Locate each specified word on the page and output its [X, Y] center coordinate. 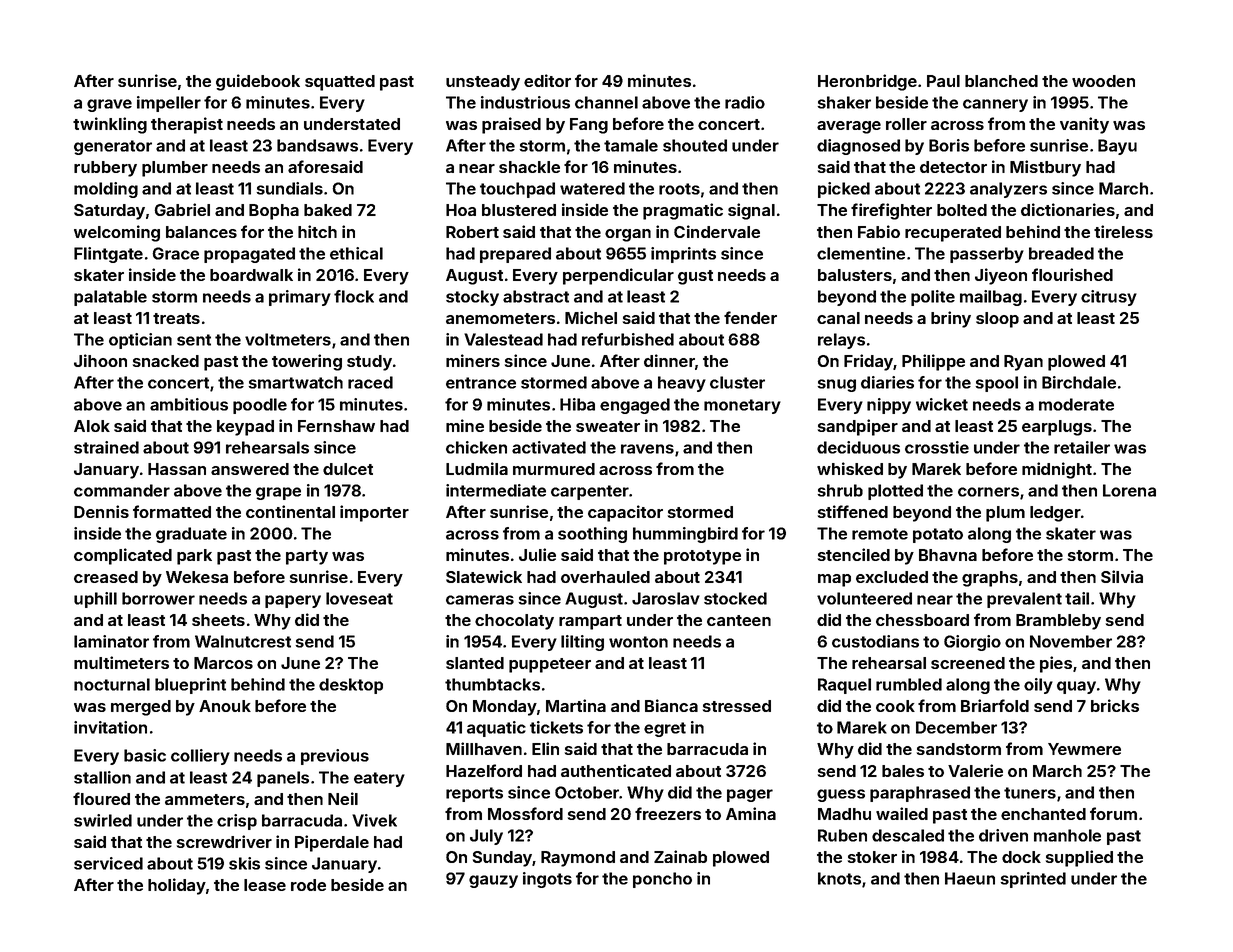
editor [547, 80]
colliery [200, 757]
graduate [191, 535]
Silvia [1122, 576]
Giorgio [972, 643]
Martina [576, 705]
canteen [739, 620]
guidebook [258, 82]
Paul [943, 81]
